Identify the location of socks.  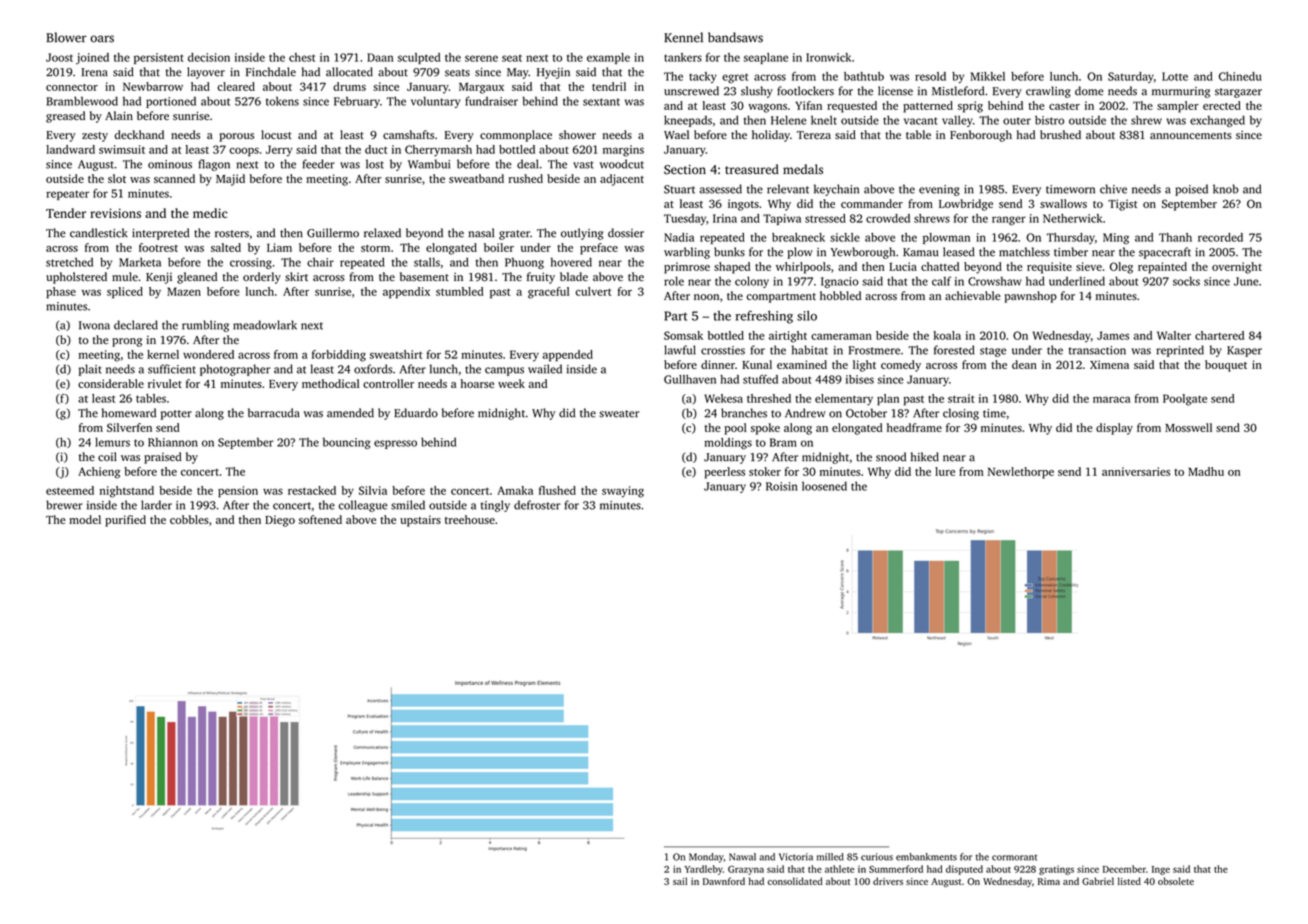
(1186, 281).
